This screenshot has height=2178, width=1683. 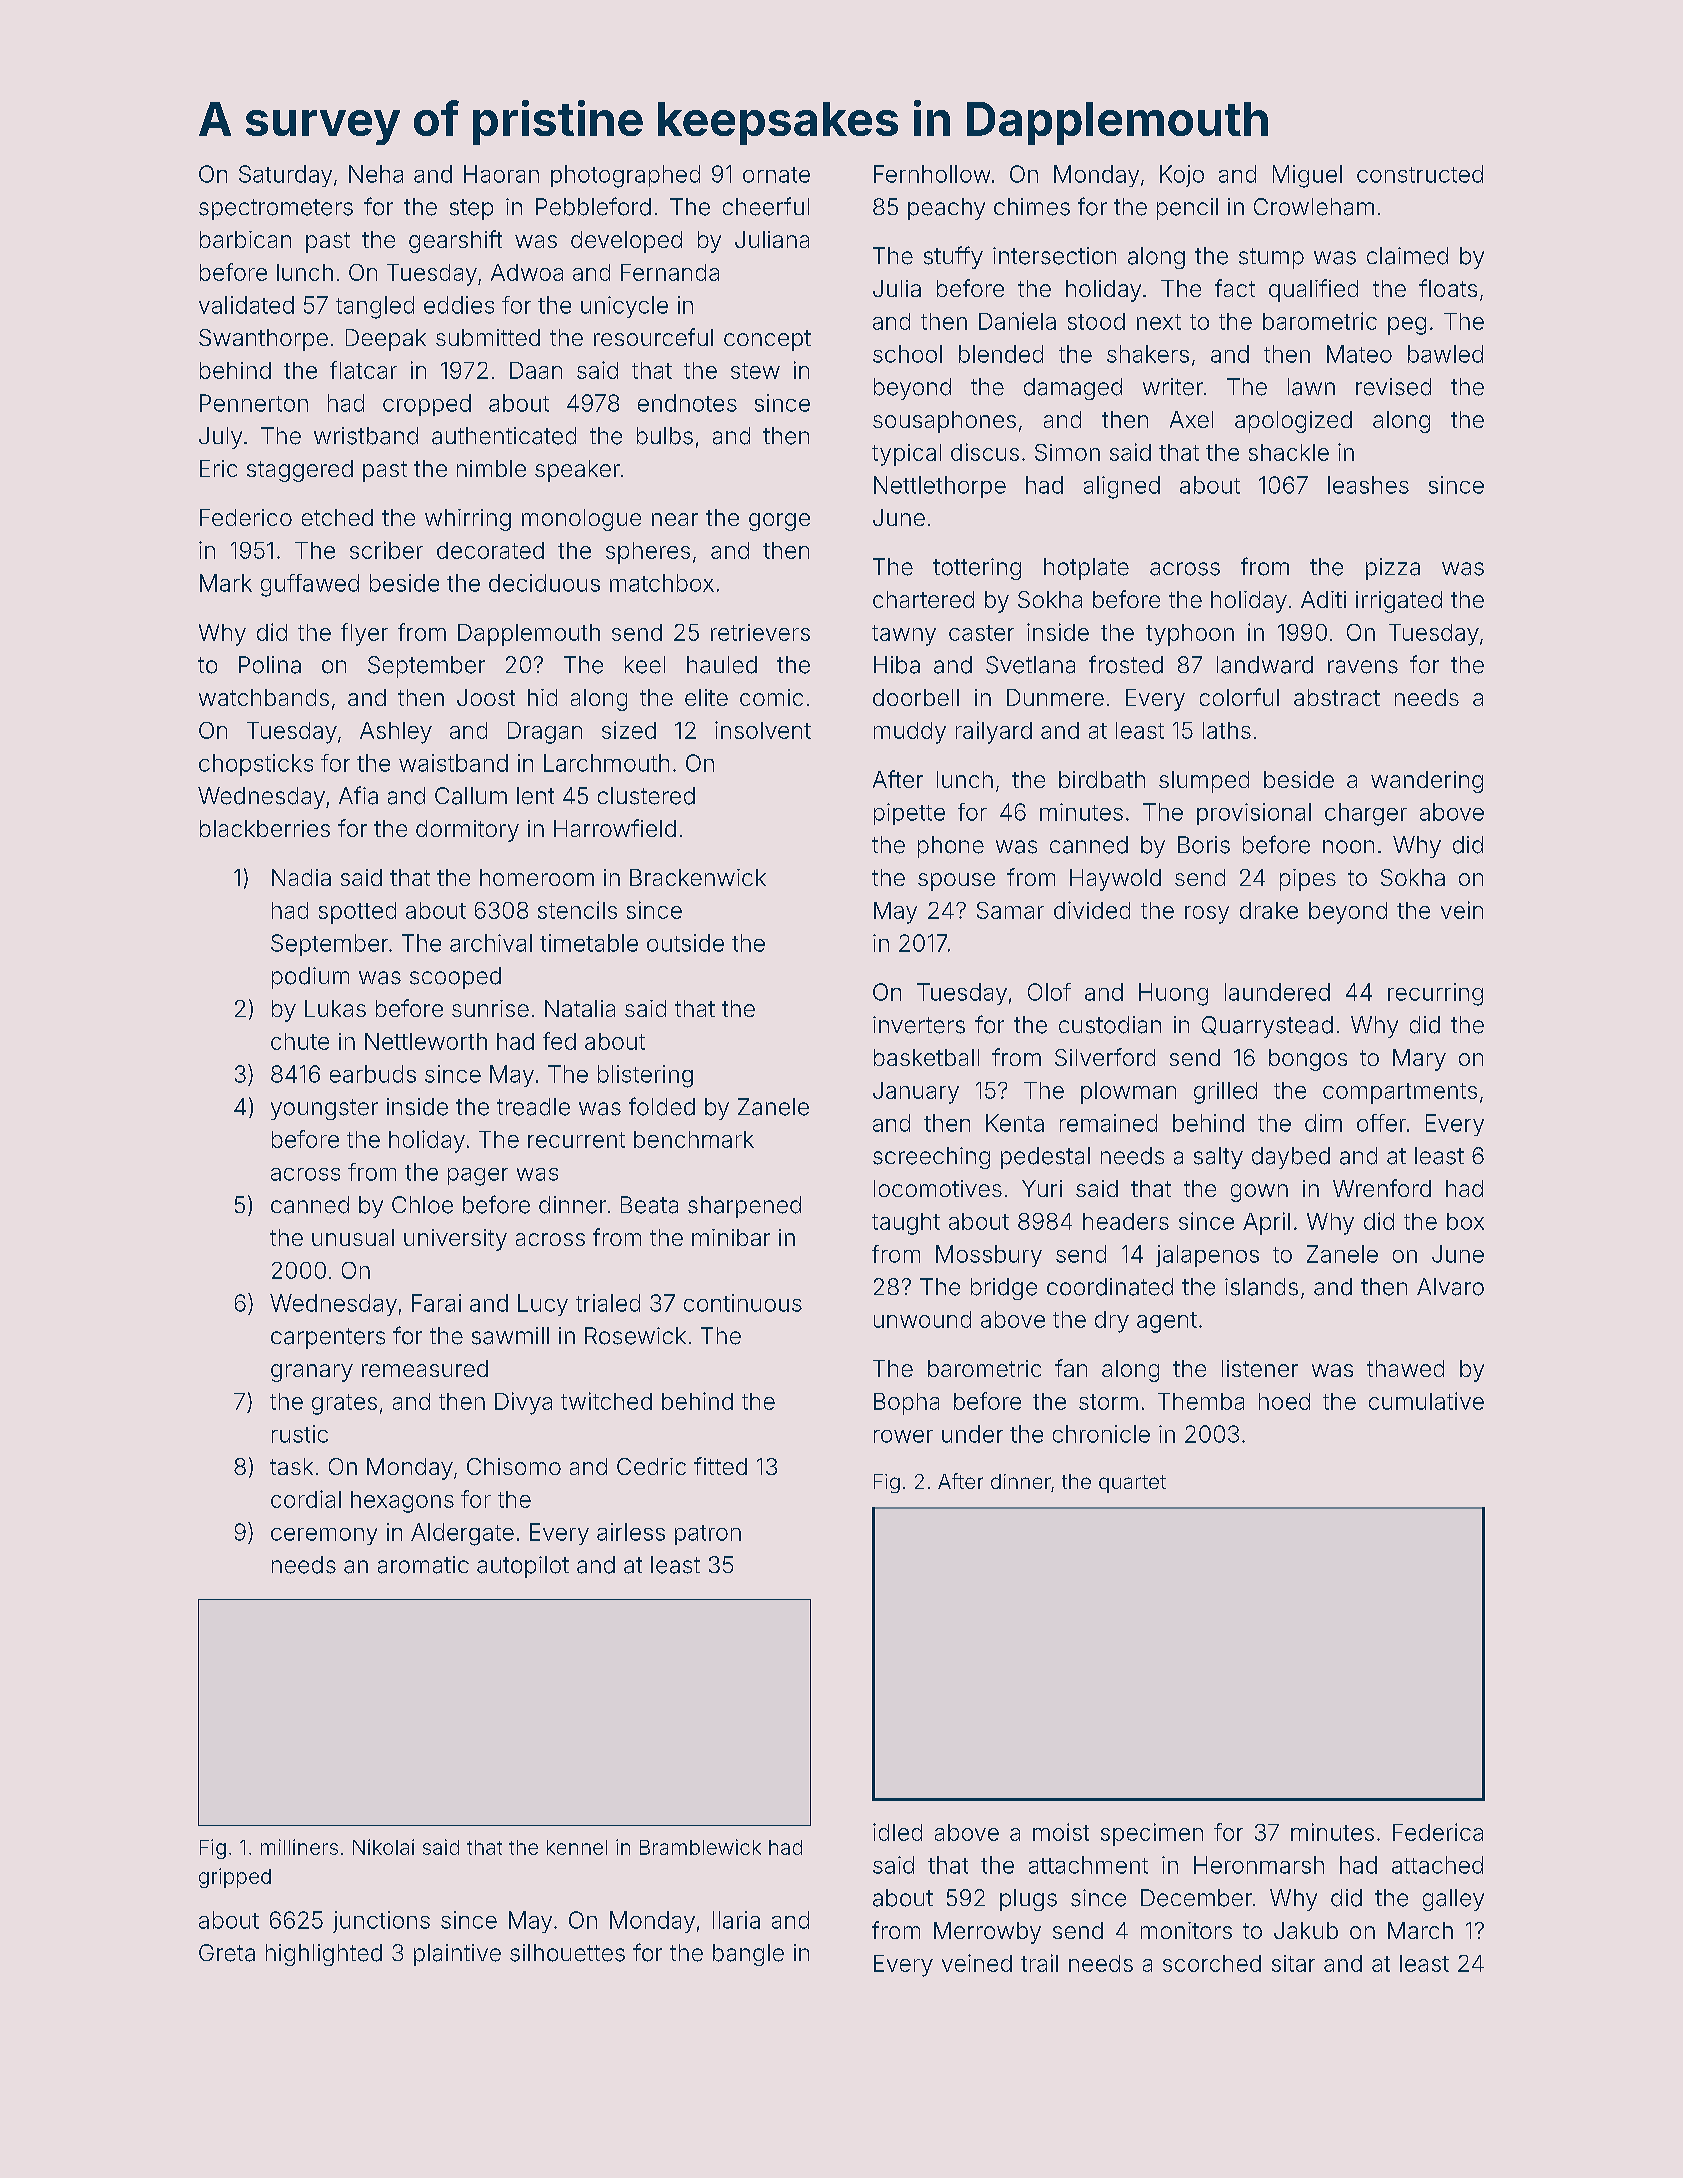 What do you see at coordinates (779, 522) in the screenshot?
I see `gorge` at bounding box center [779, 522].
